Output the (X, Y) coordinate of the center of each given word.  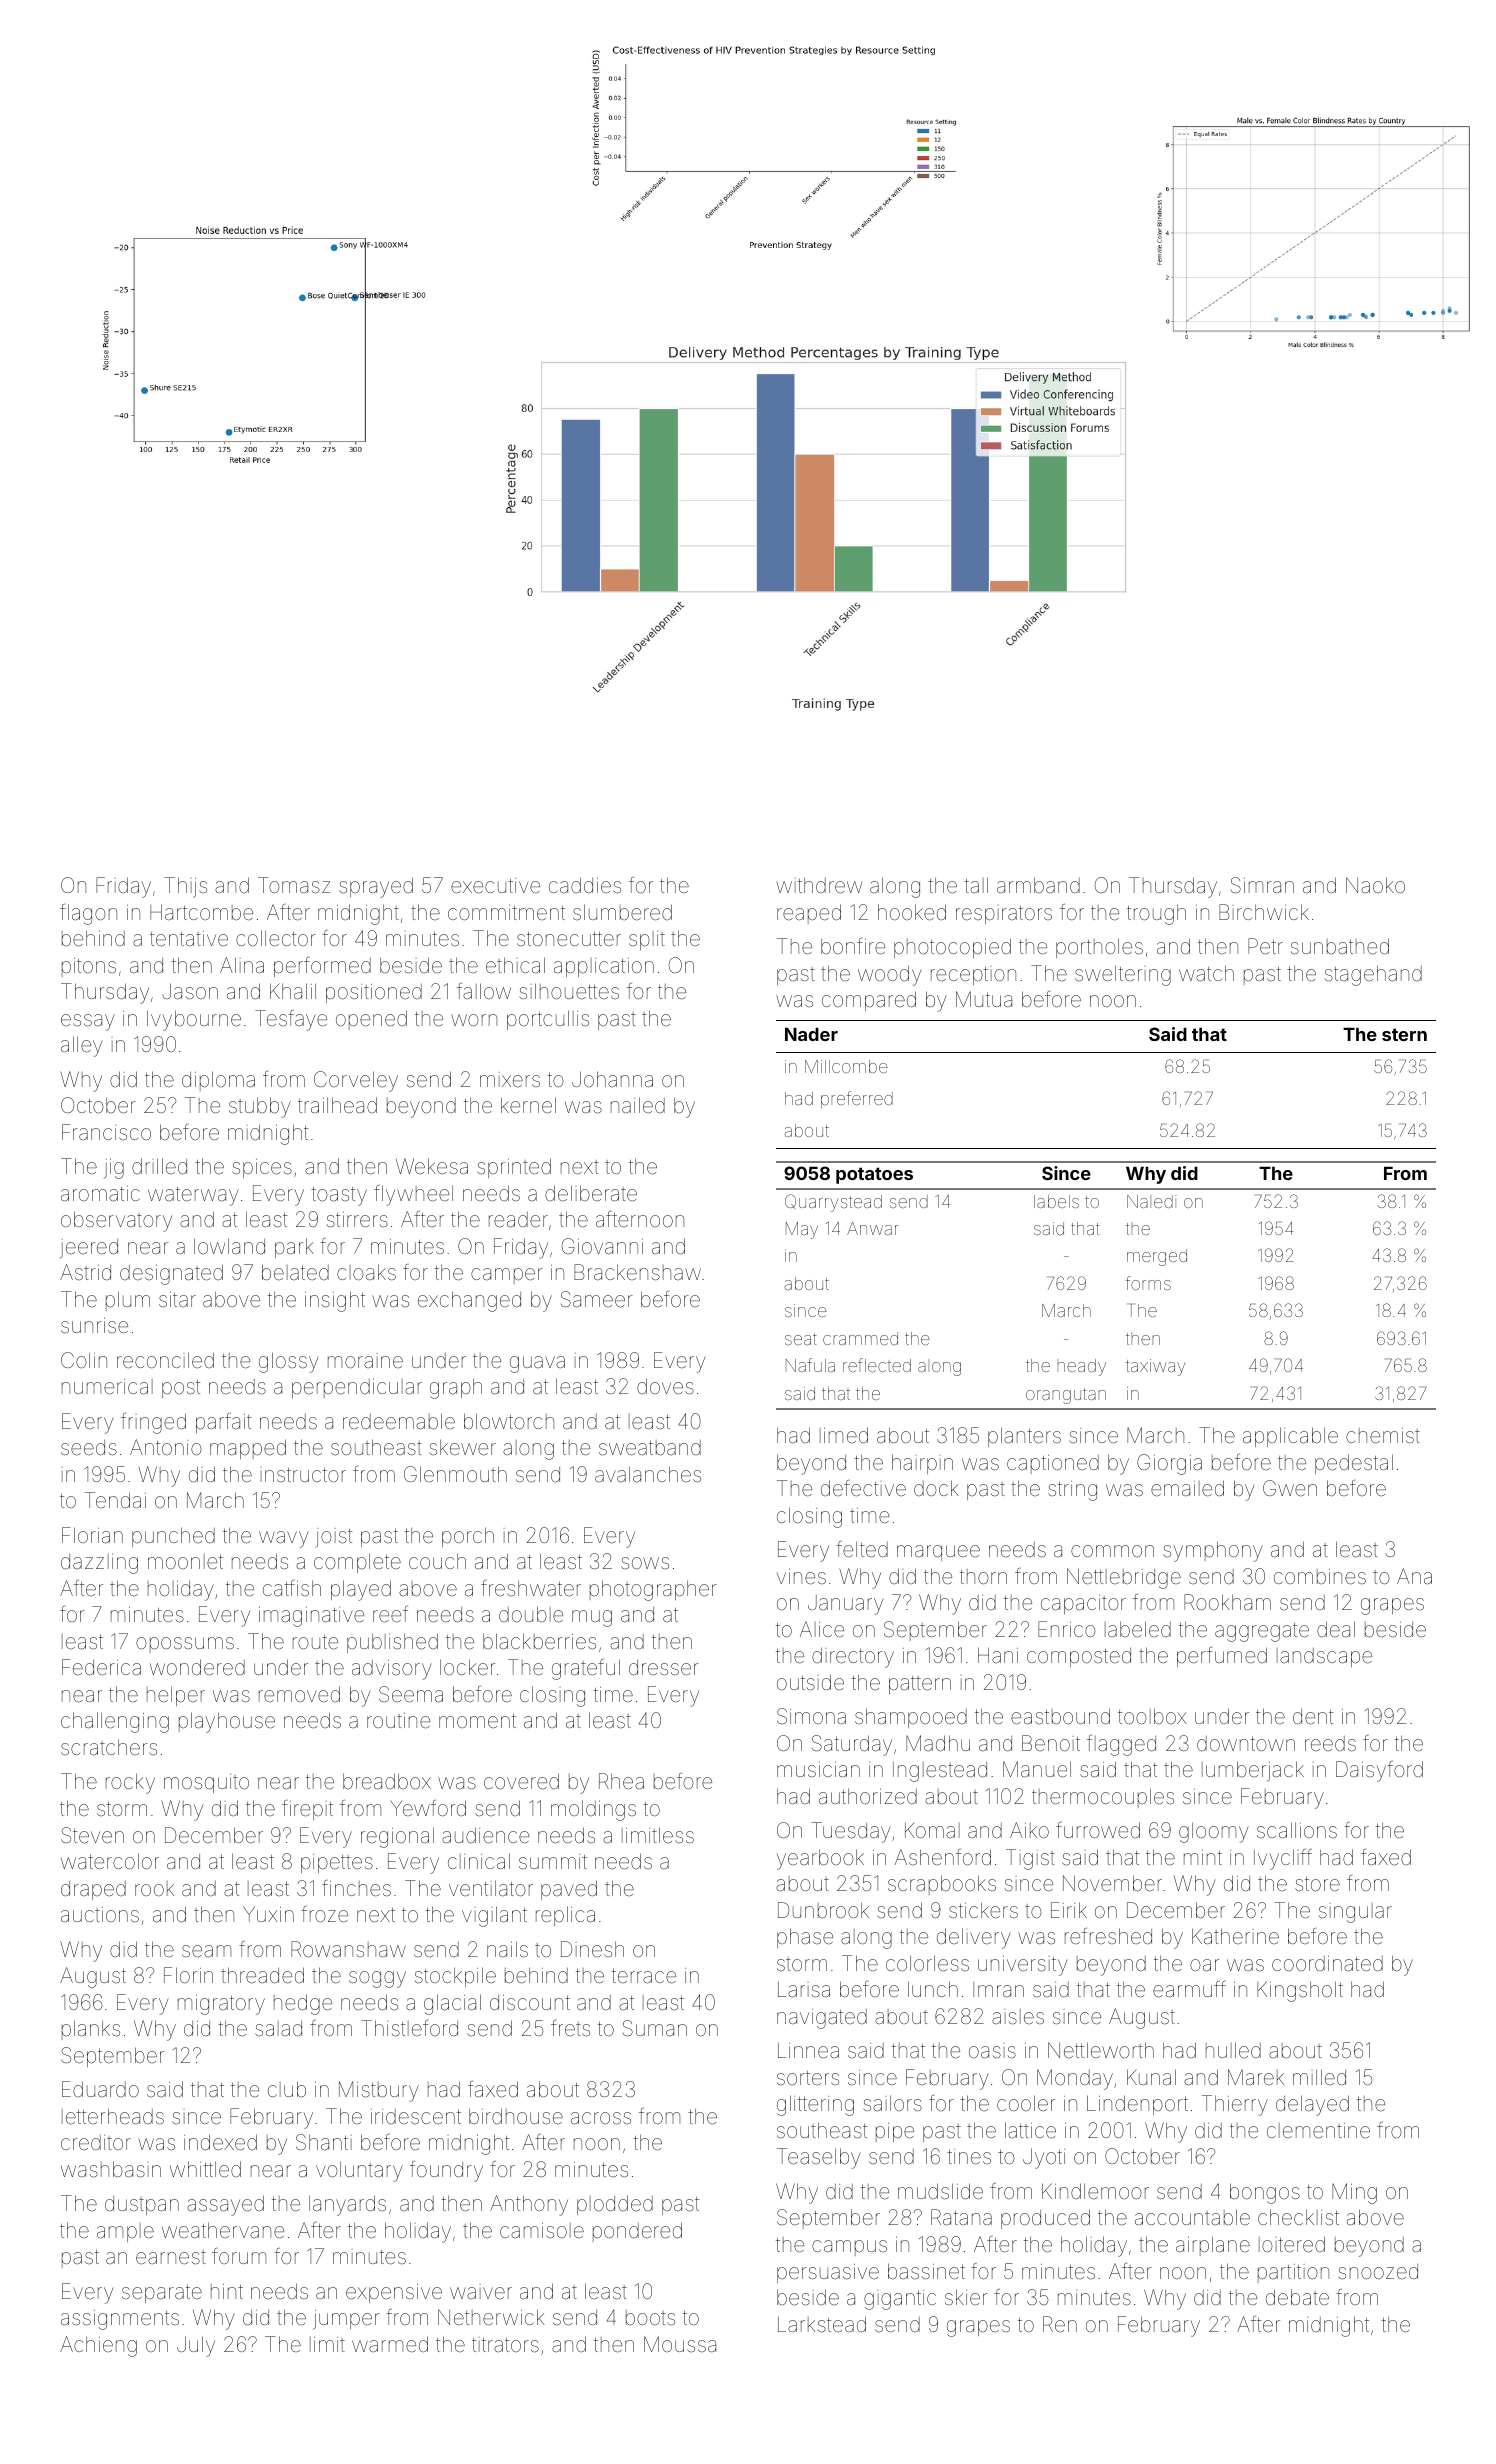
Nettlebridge (1124, 1578)
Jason (190, 991)
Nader (811, 1034)
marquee (938, 1553)
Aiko (1029, 1830)
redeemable (399, 1421)
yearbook (820, 1859)
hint (227, 2291)
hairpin (922, 1464)
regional (397, 1837)
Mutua (984, 999)
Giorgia (1169, 1464)
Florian (92, 1535)
